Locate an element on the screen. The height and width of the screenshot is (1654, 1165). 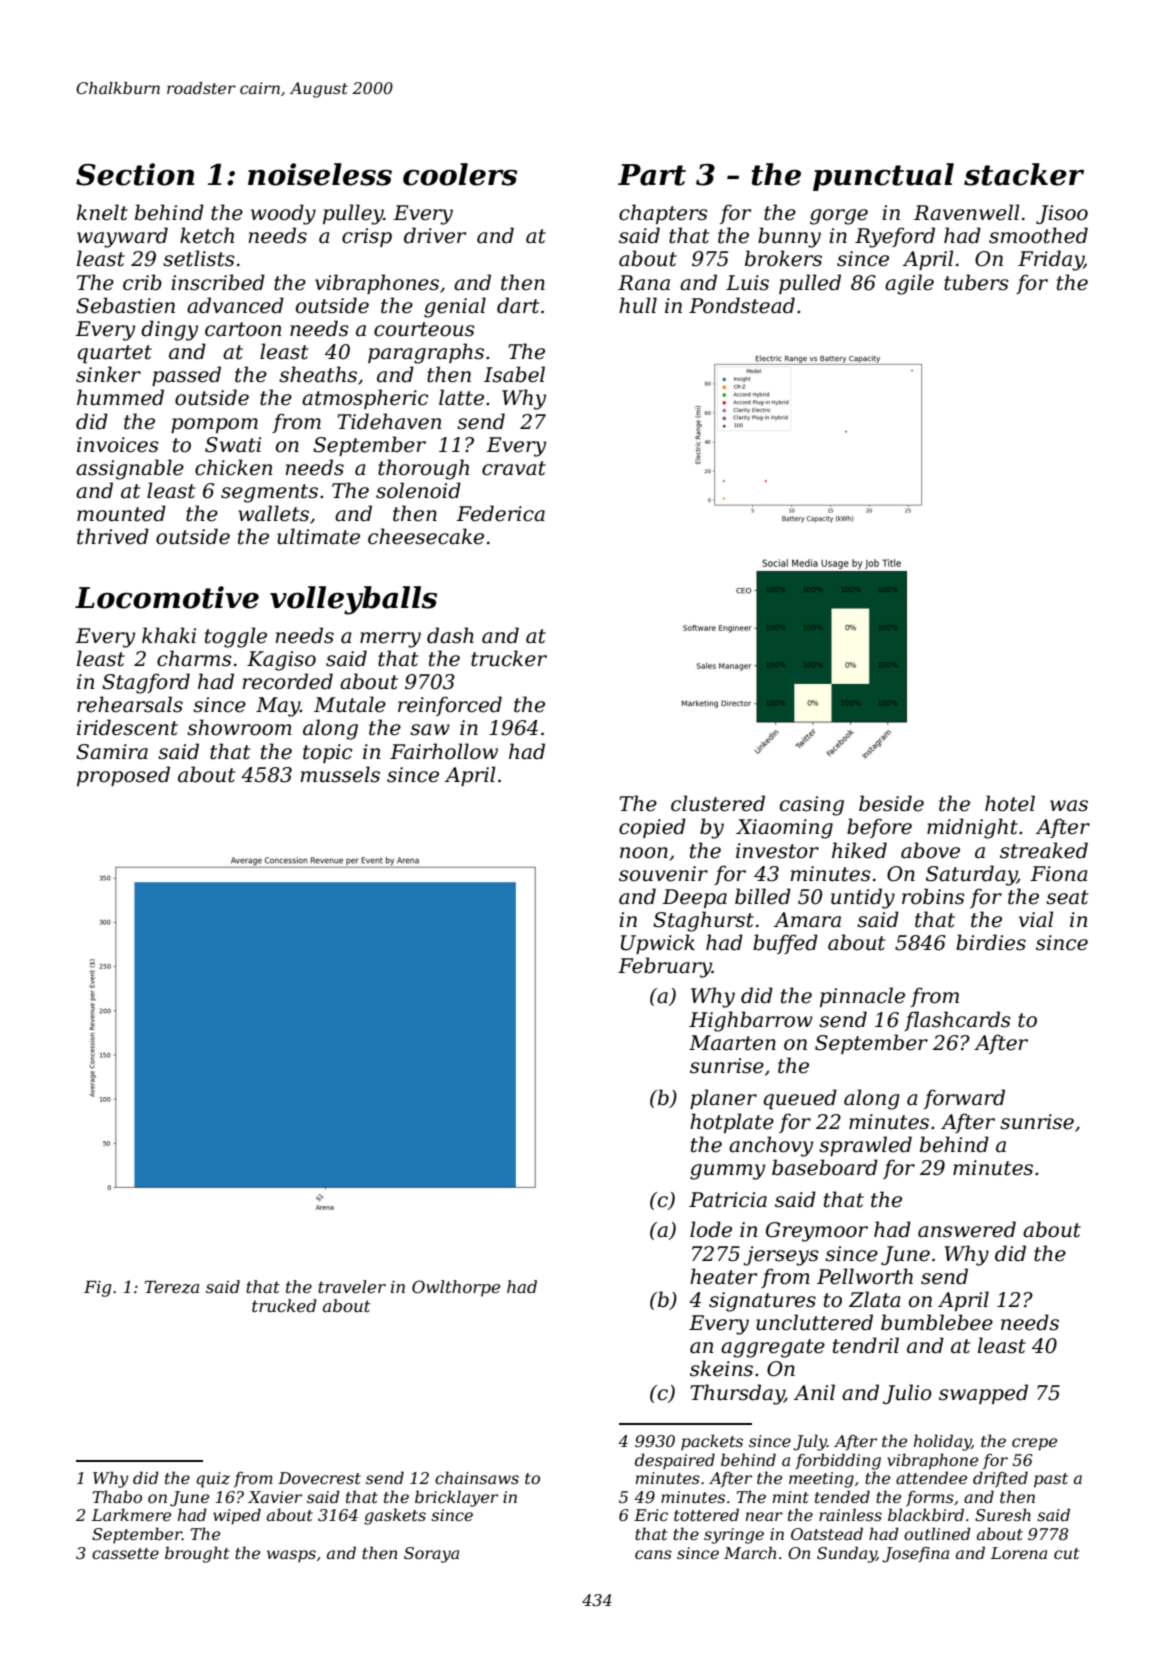
coolers is located at coordinates (460, 174).
